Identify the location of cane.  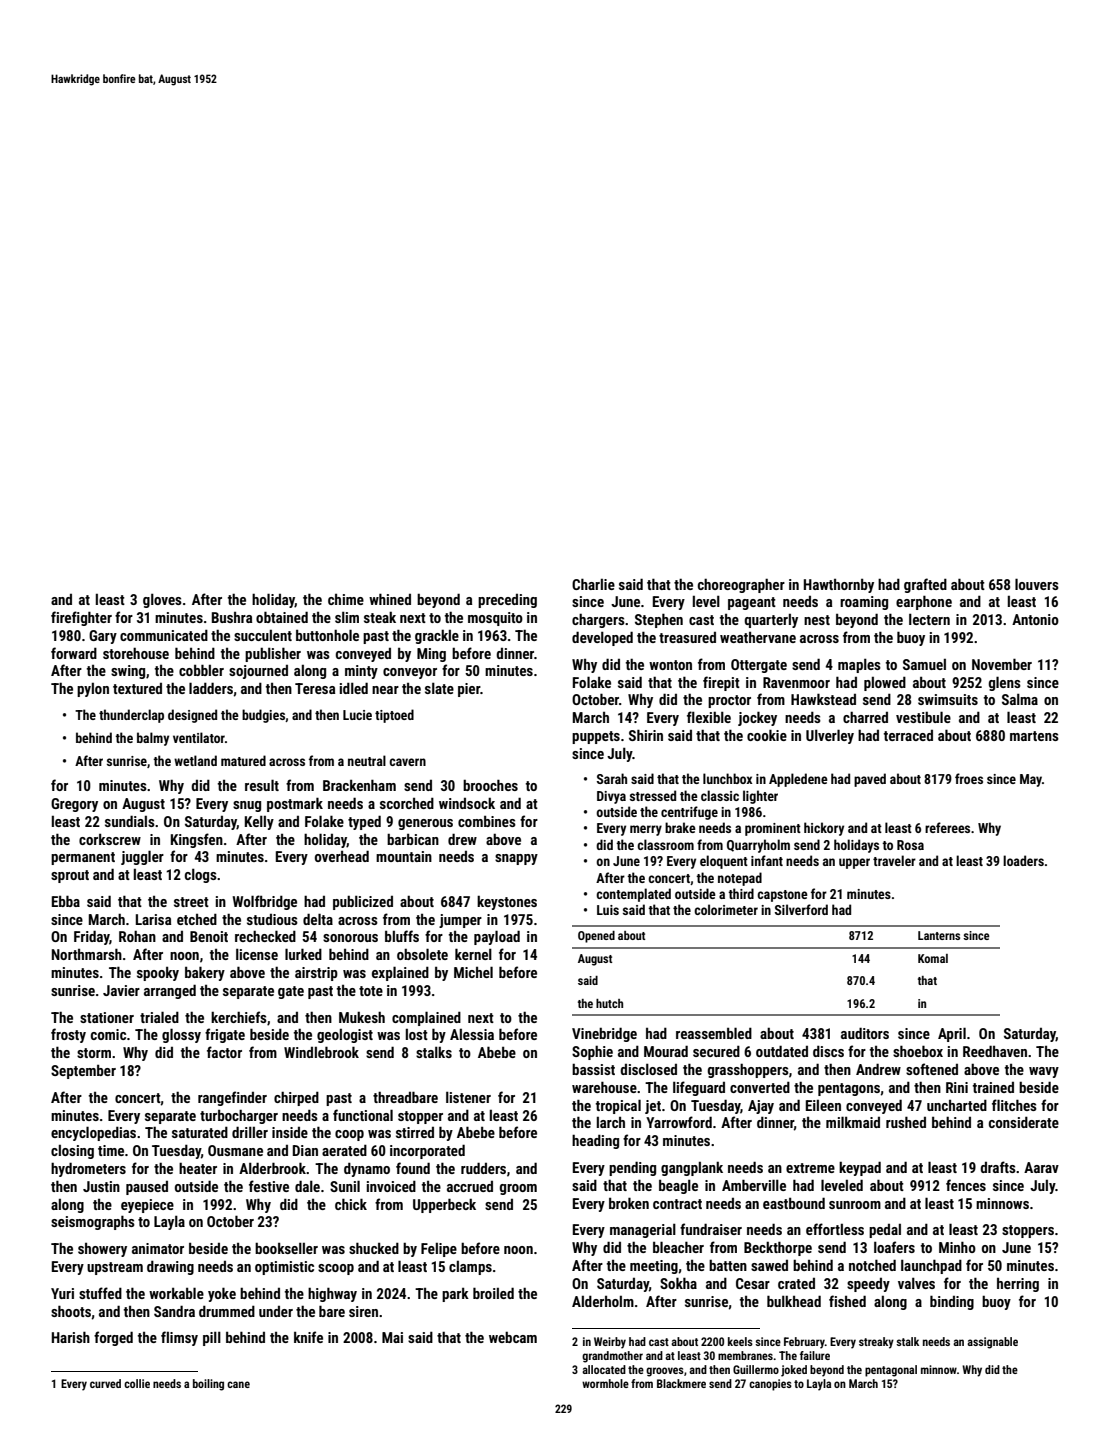
(238, 1384).
